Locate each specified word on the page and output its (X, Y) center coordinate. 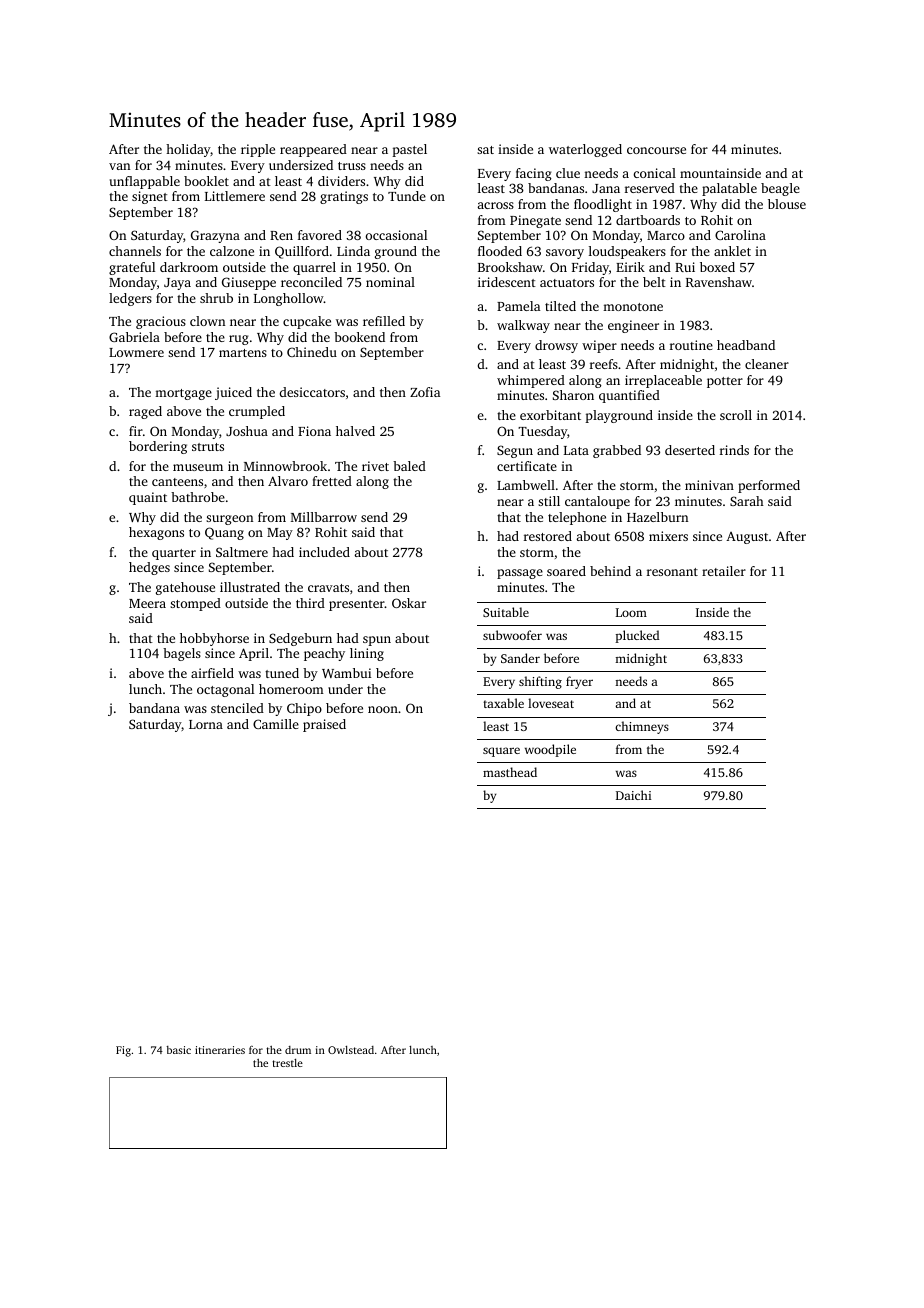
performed (769, 486)
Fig (123, 1051)
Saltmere (242, 552)
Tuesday (542, 432)
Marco (666, 235)
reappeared (313, 150)
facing (534, 174)
